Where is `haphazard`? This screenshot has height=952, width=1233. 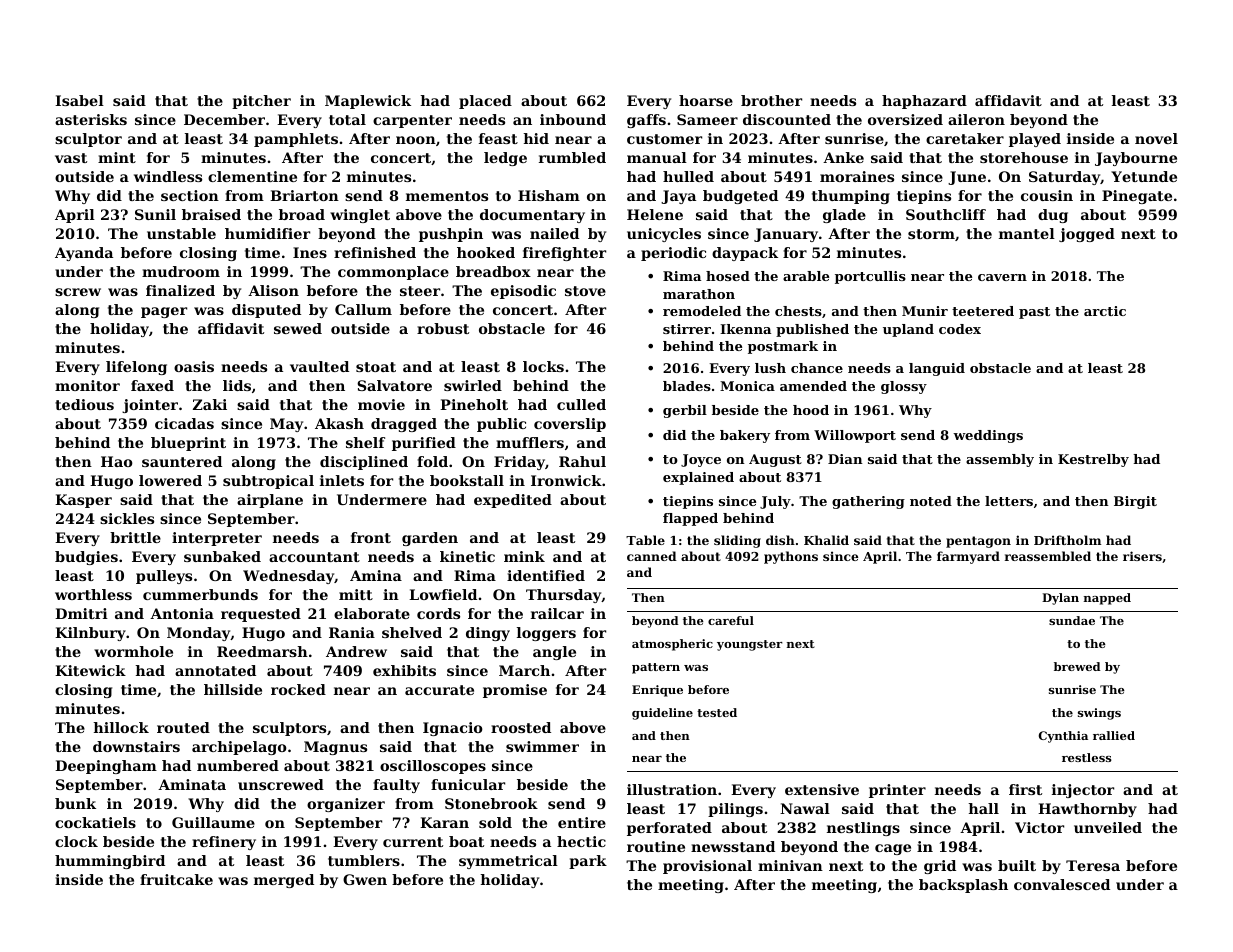 haphazard is located at coordinates (924, 102).
